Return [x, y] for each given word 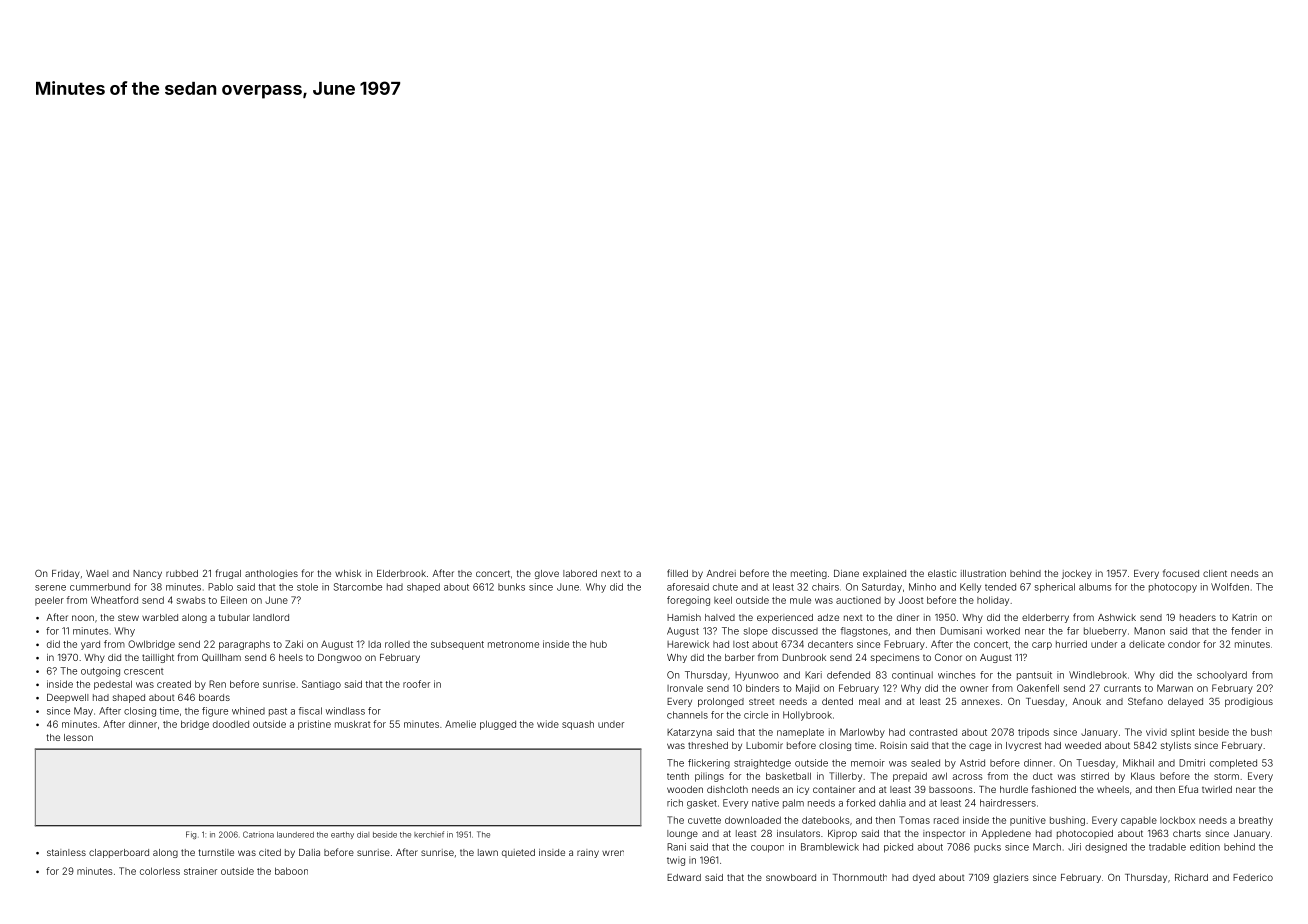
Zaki [294, 644]
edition [1205, 847]
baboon [291, 871]
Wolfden [1230, 587]
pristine [314, 725]
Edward [684, 877]
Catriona [258, 834]
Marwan [1175, 688]
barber [740, 657]
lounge [682, 834]
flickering [709, 764]
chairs [825, 587]
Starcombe [358, 587]
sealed [925, 763]
